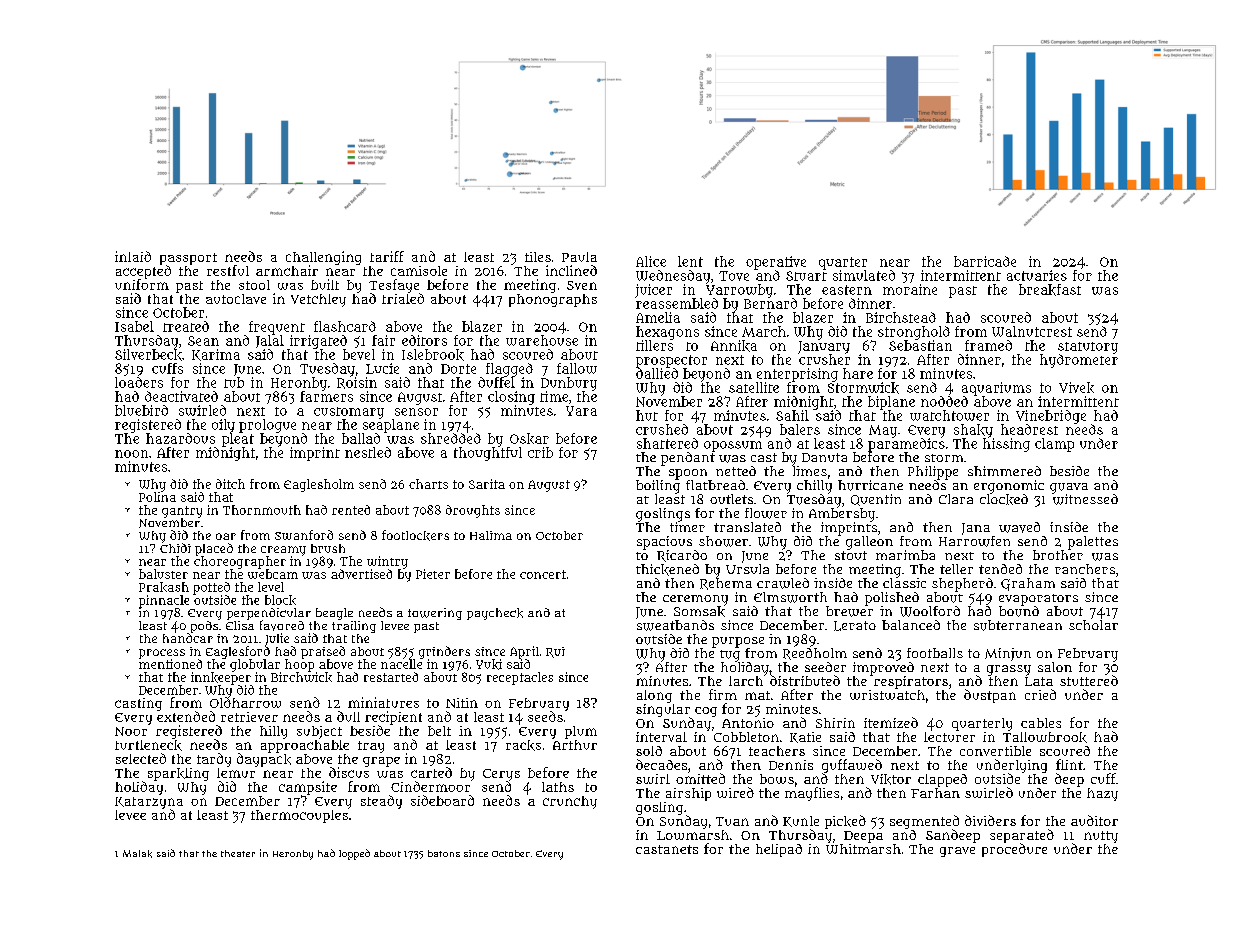  What do you see at coordinates (142, 284) in the image?
I see `uniform` at bounding box center [142, 284].
